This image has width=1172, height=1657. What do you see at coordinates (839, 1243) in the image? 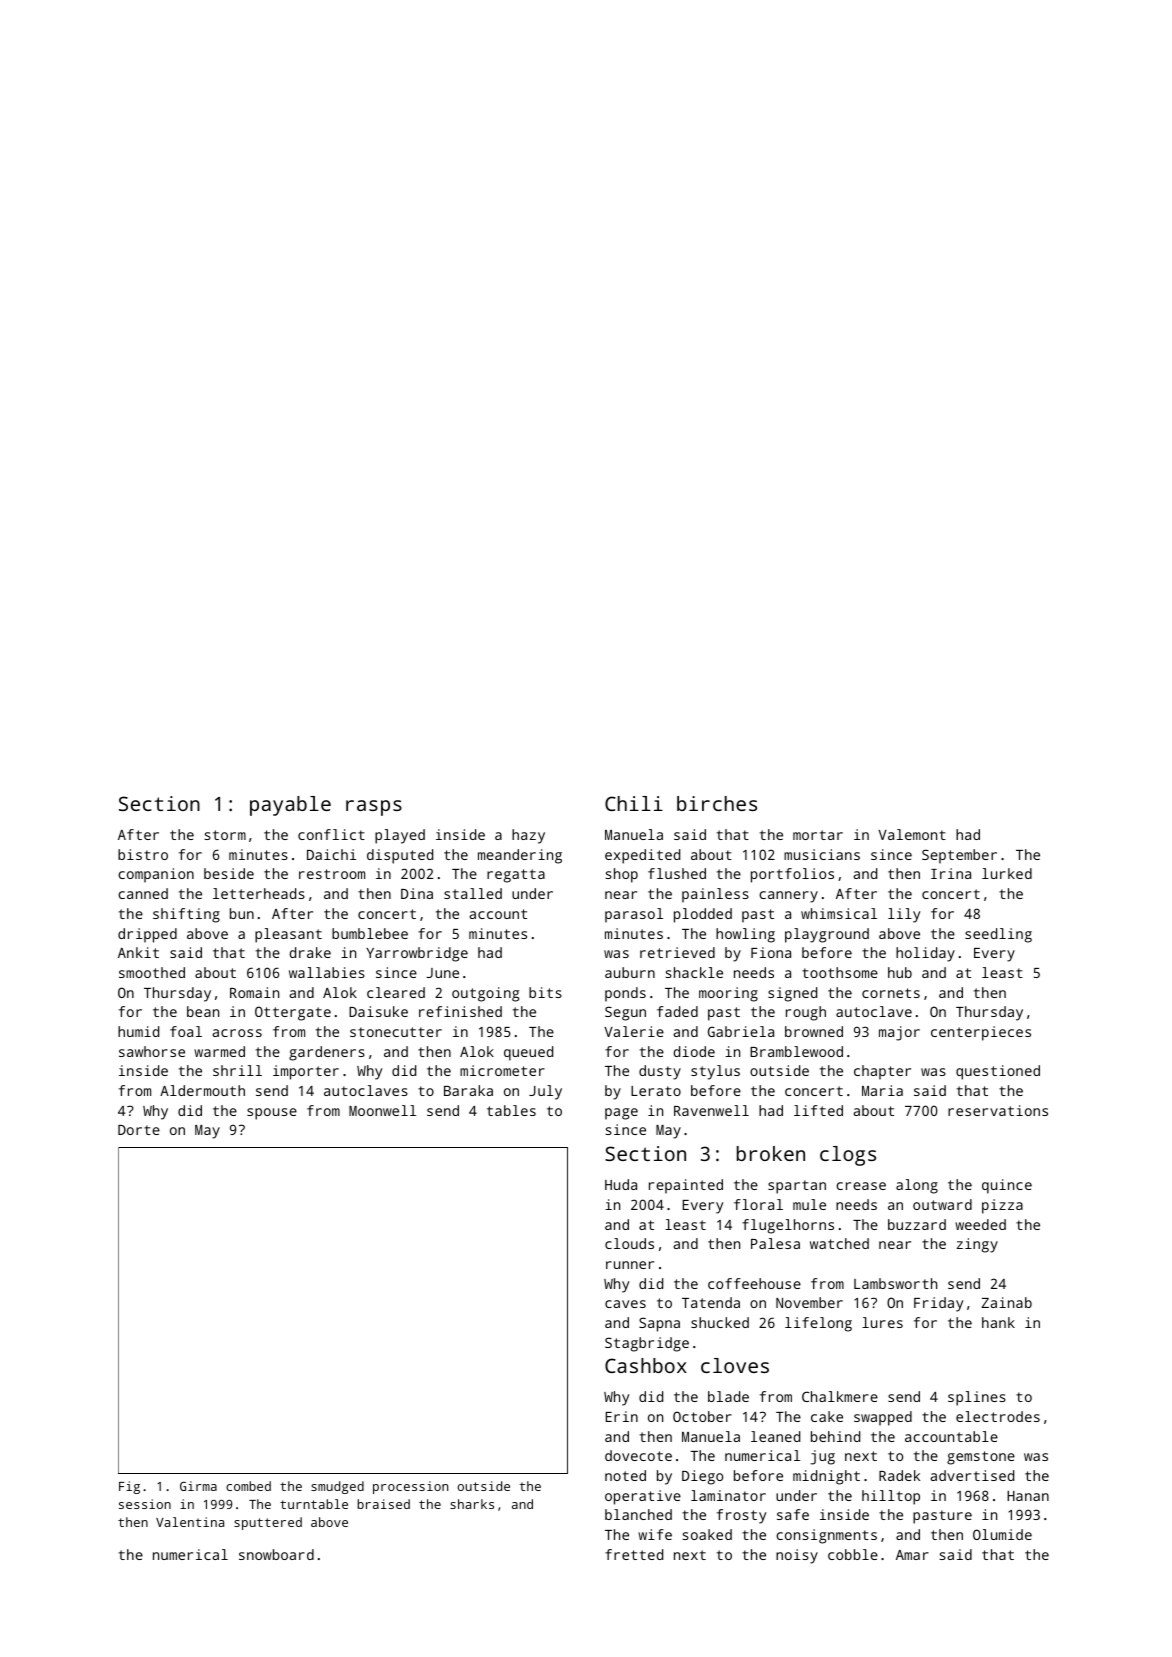
I see `watched` at bounding box center [839, 1243].
